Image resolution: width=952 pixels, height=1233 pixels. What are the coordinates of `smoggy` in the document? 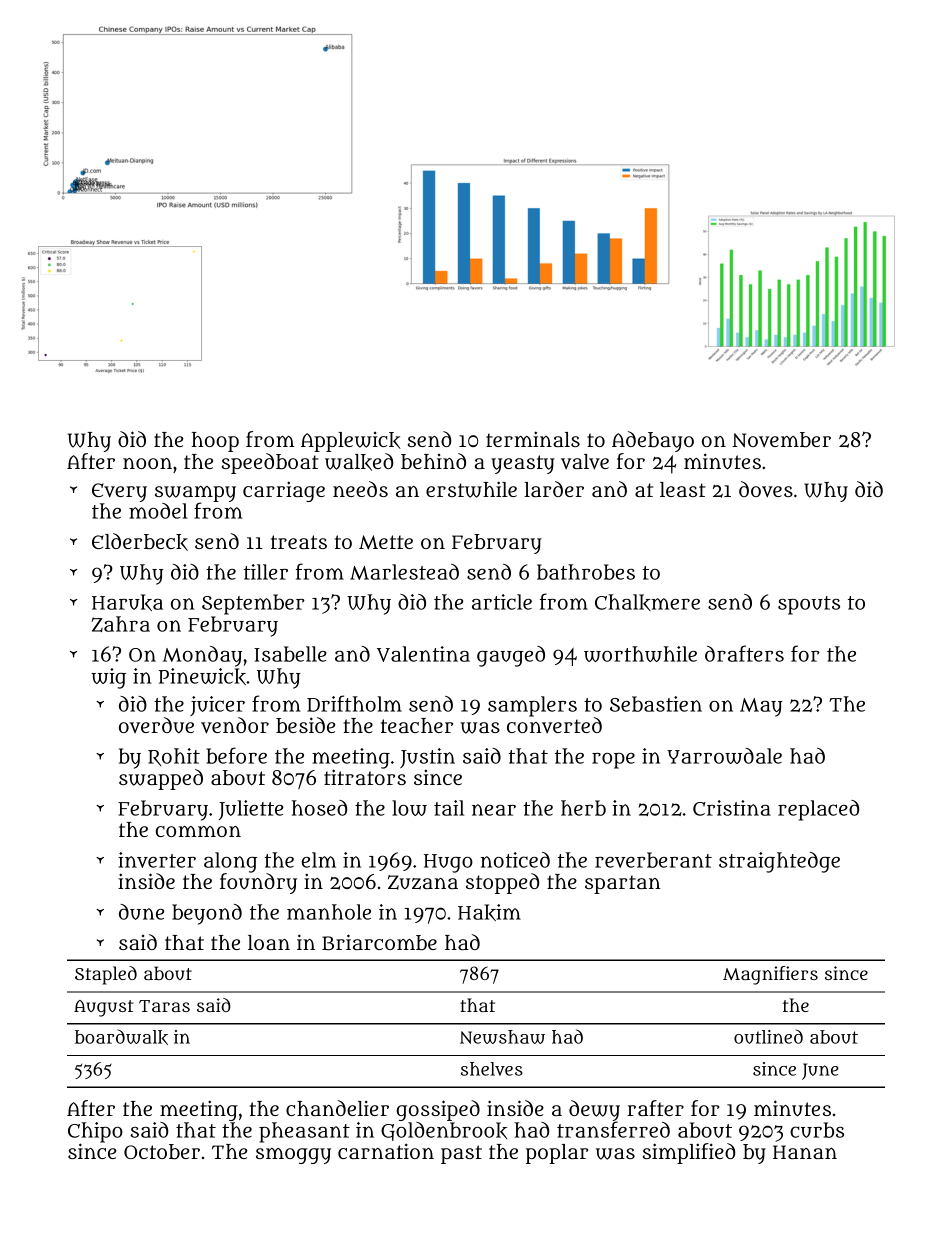 It's located at (293, 1156).
